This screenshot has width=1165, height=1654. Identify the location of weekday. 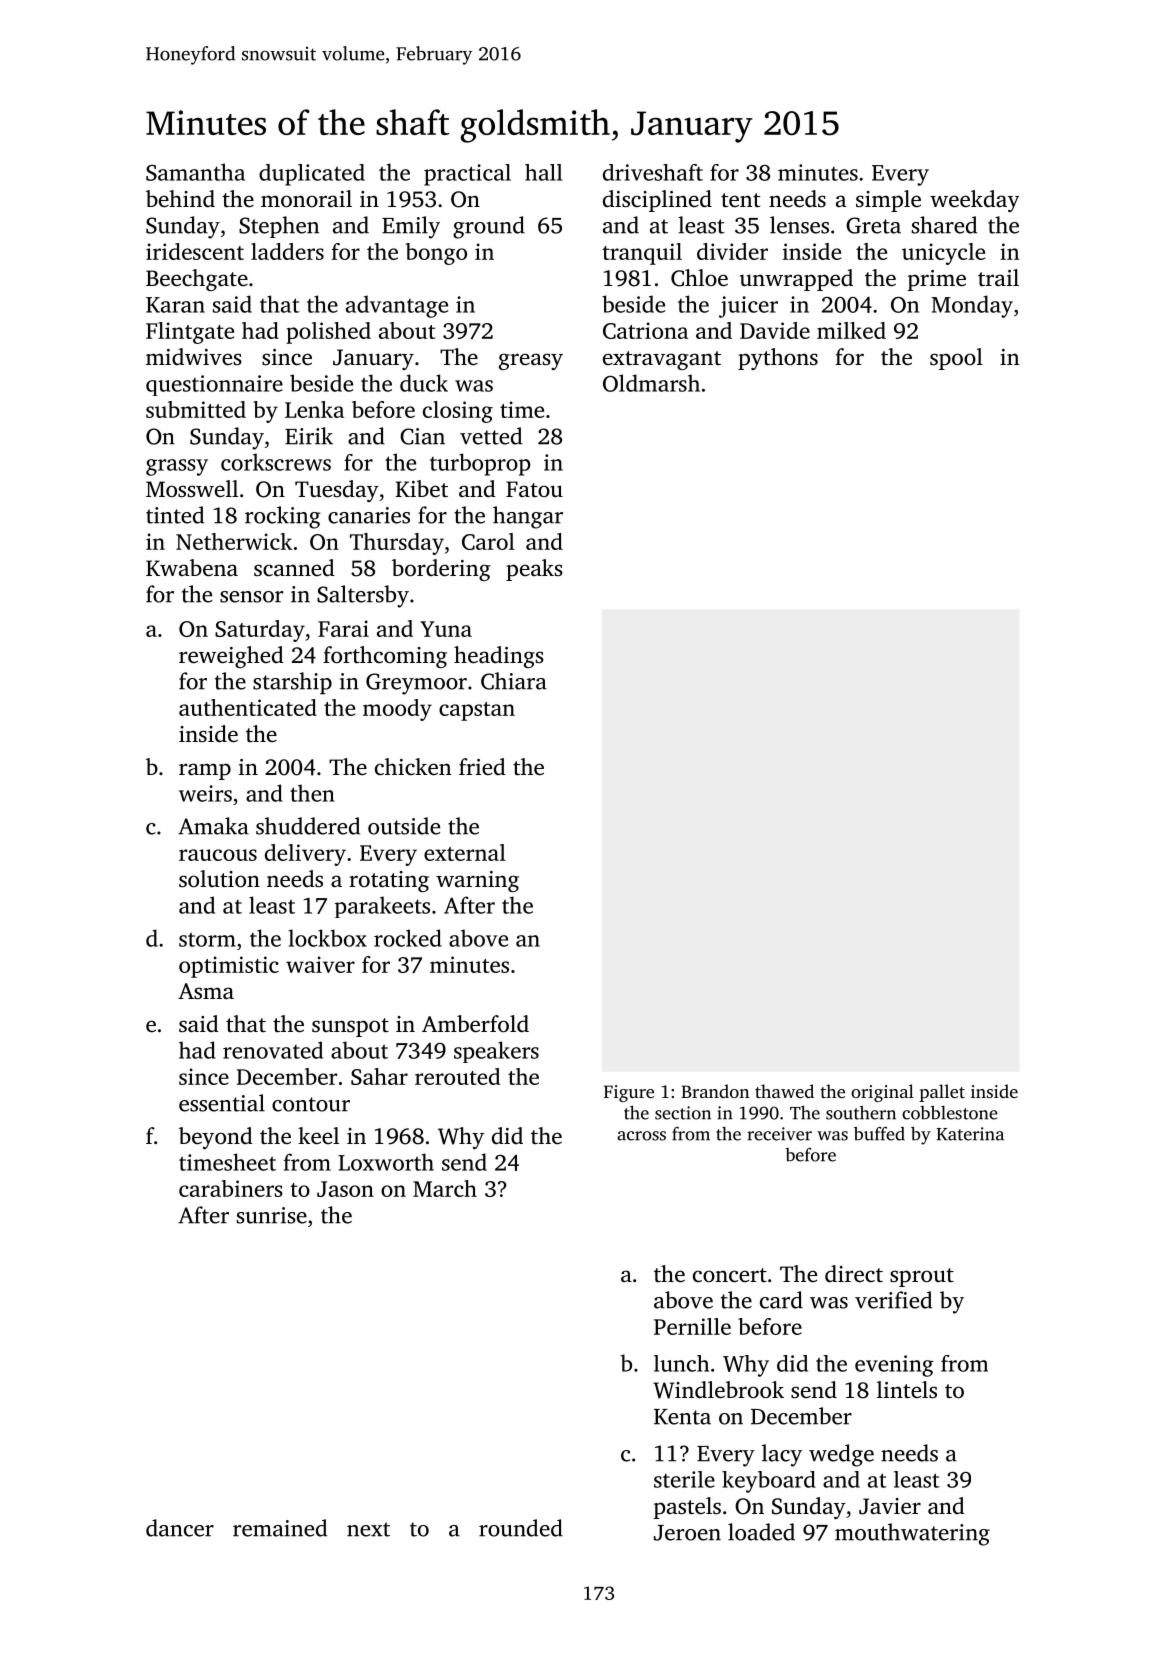
(974, 201).
